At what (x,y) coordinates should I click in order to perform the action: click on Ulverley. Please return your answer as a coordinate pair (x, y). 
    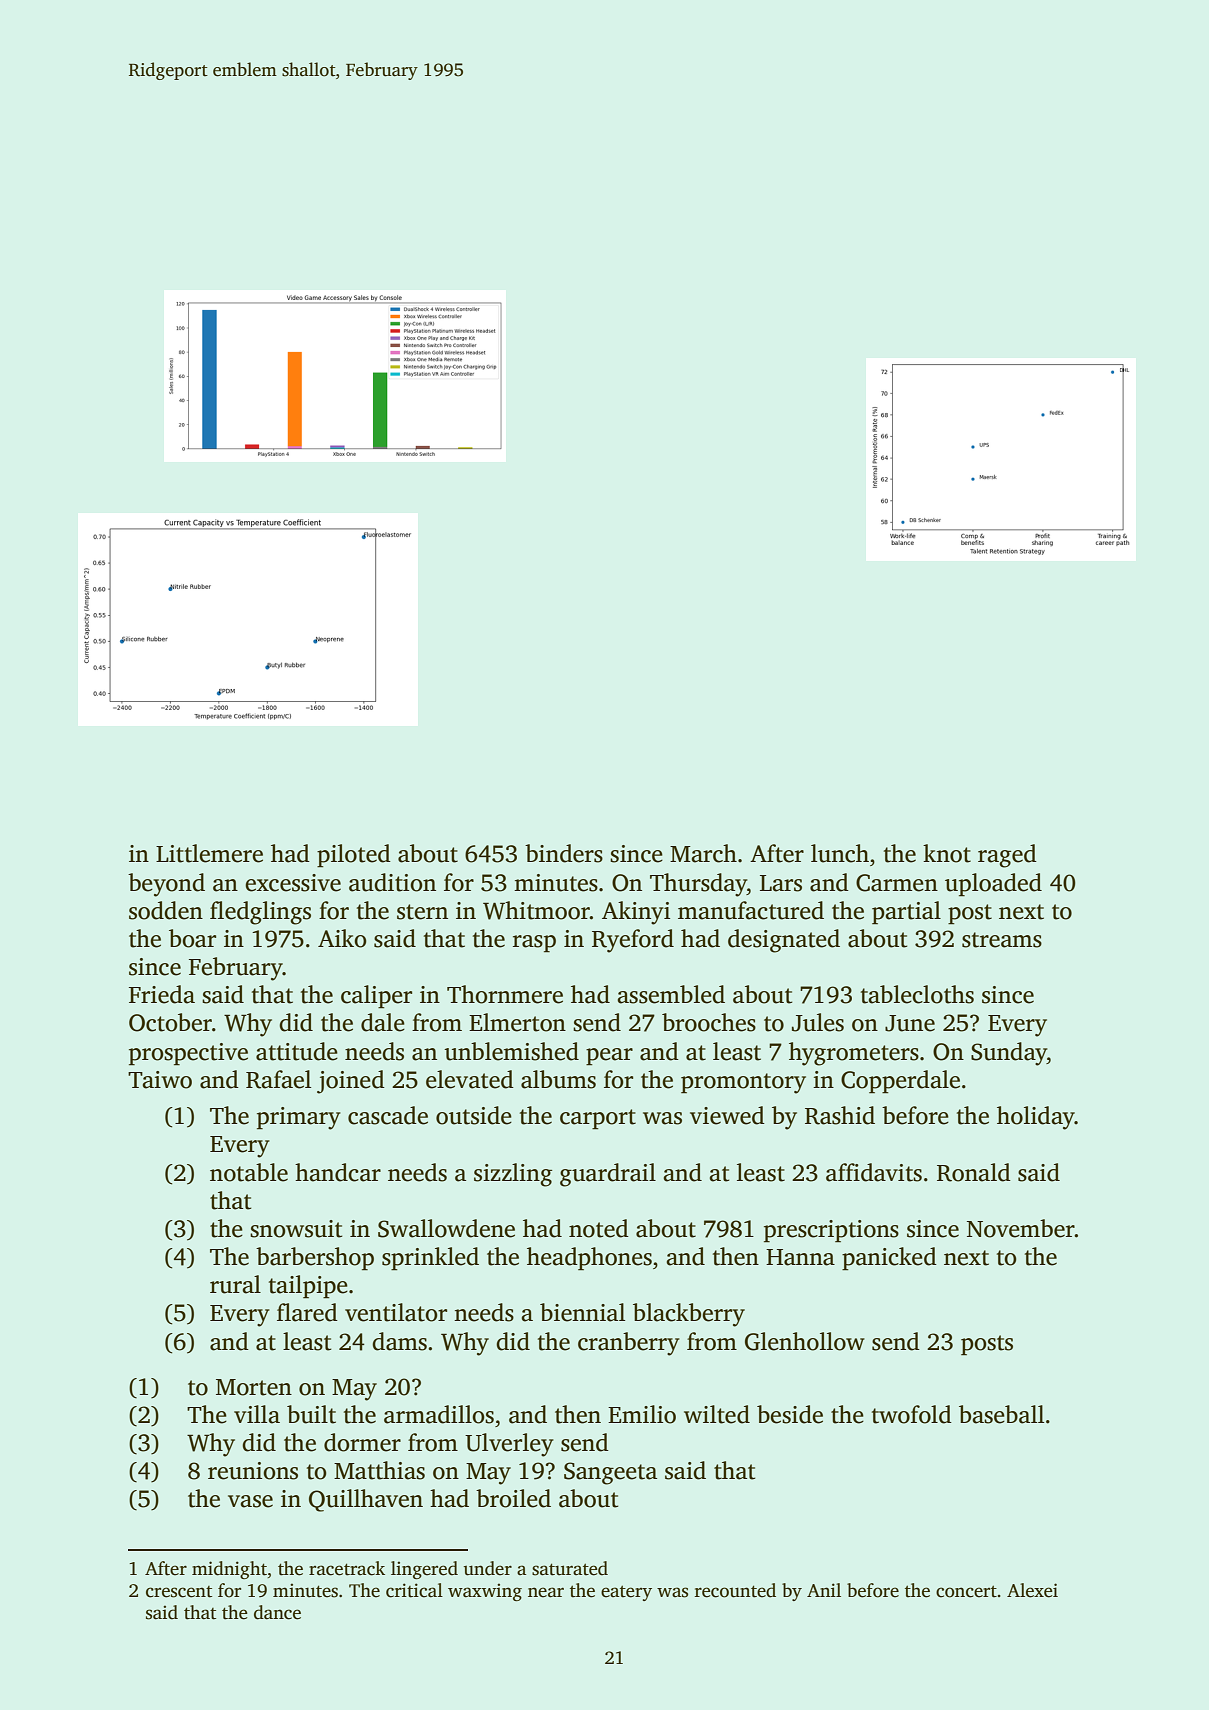
    Looking at the image, I should click on (509, 1445).
